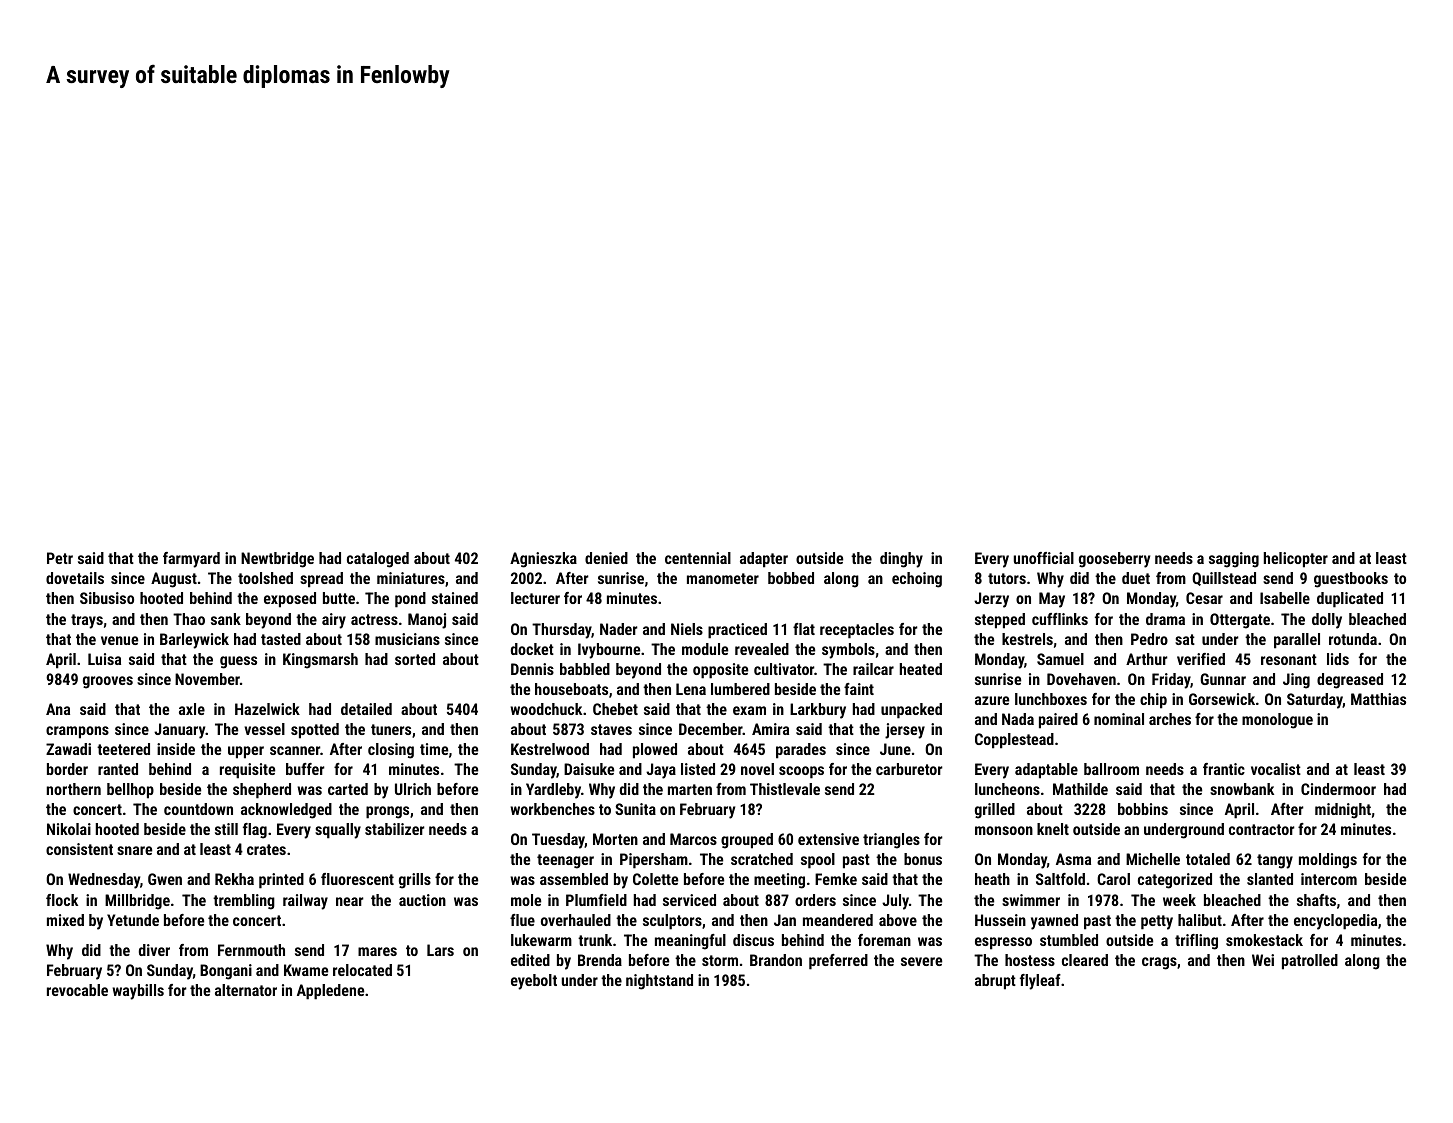  Describe the element at coordinates (905, 731) in the image. I see `jersey` at that location.
